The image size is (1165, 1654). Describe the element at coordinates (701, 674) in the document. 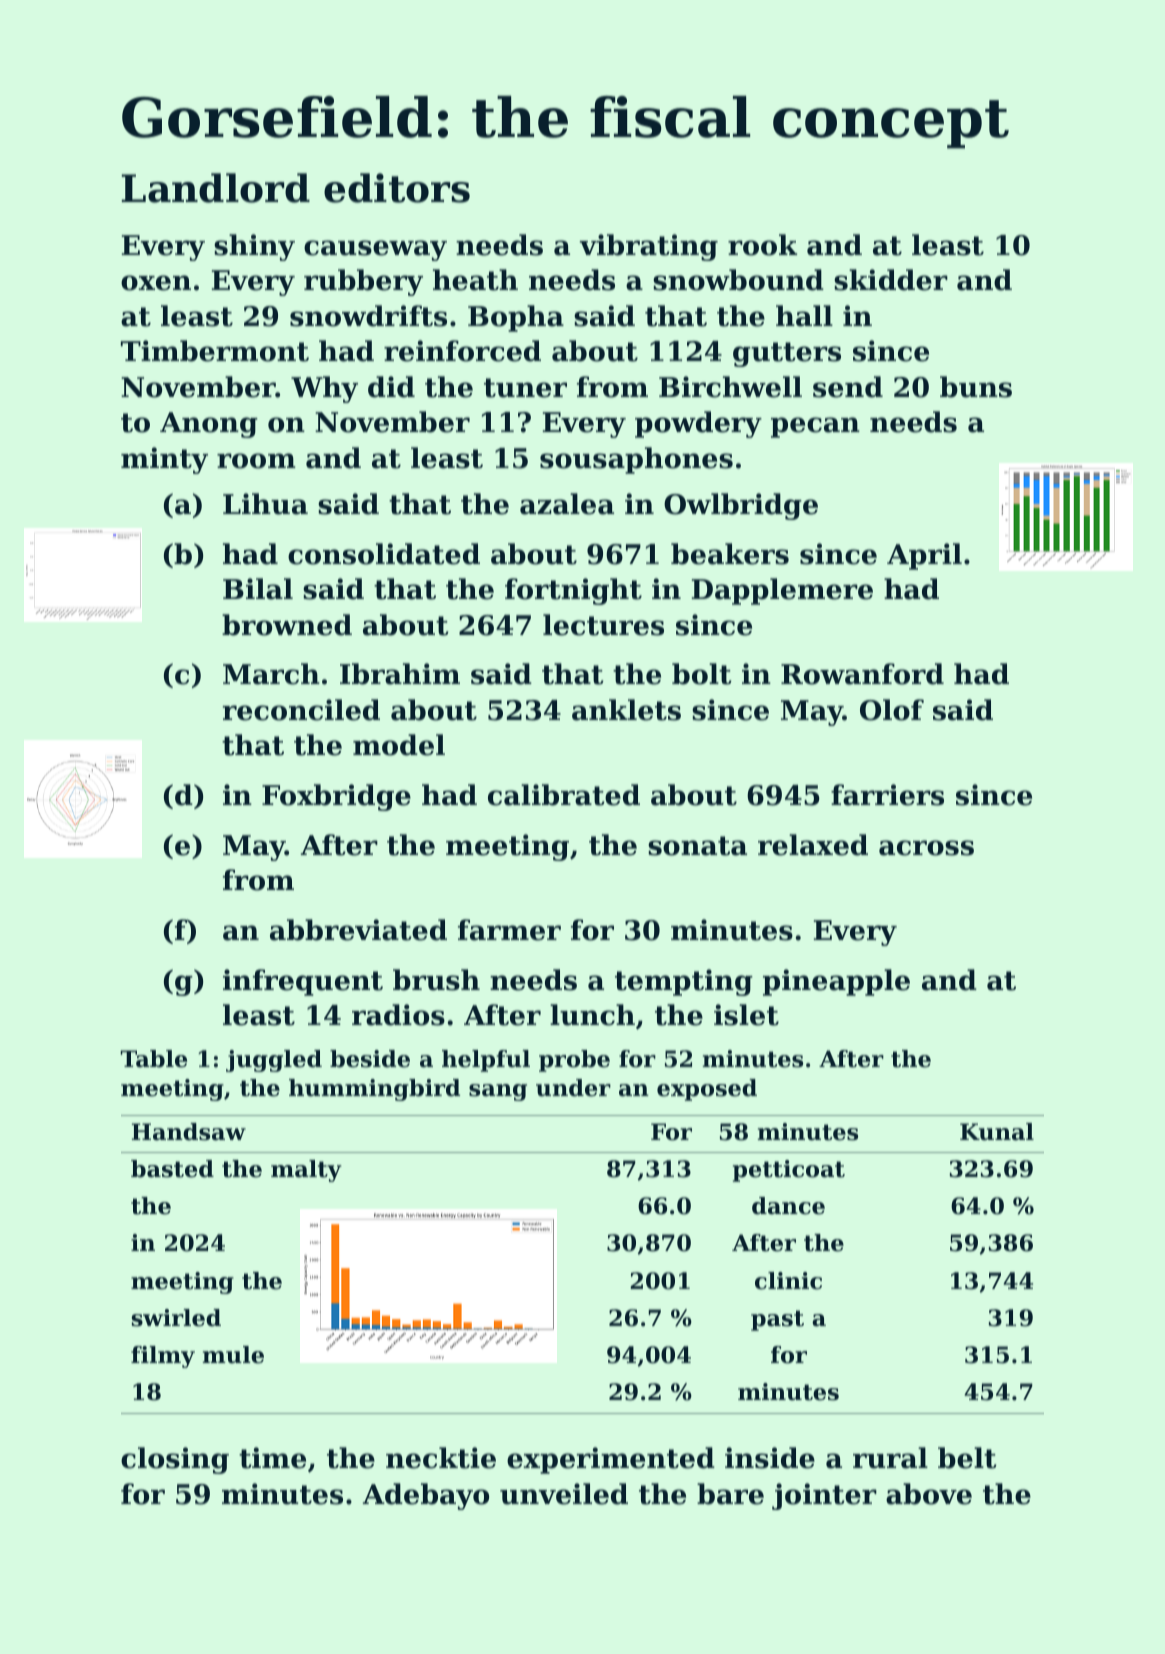

I see `bolt` at that location.
